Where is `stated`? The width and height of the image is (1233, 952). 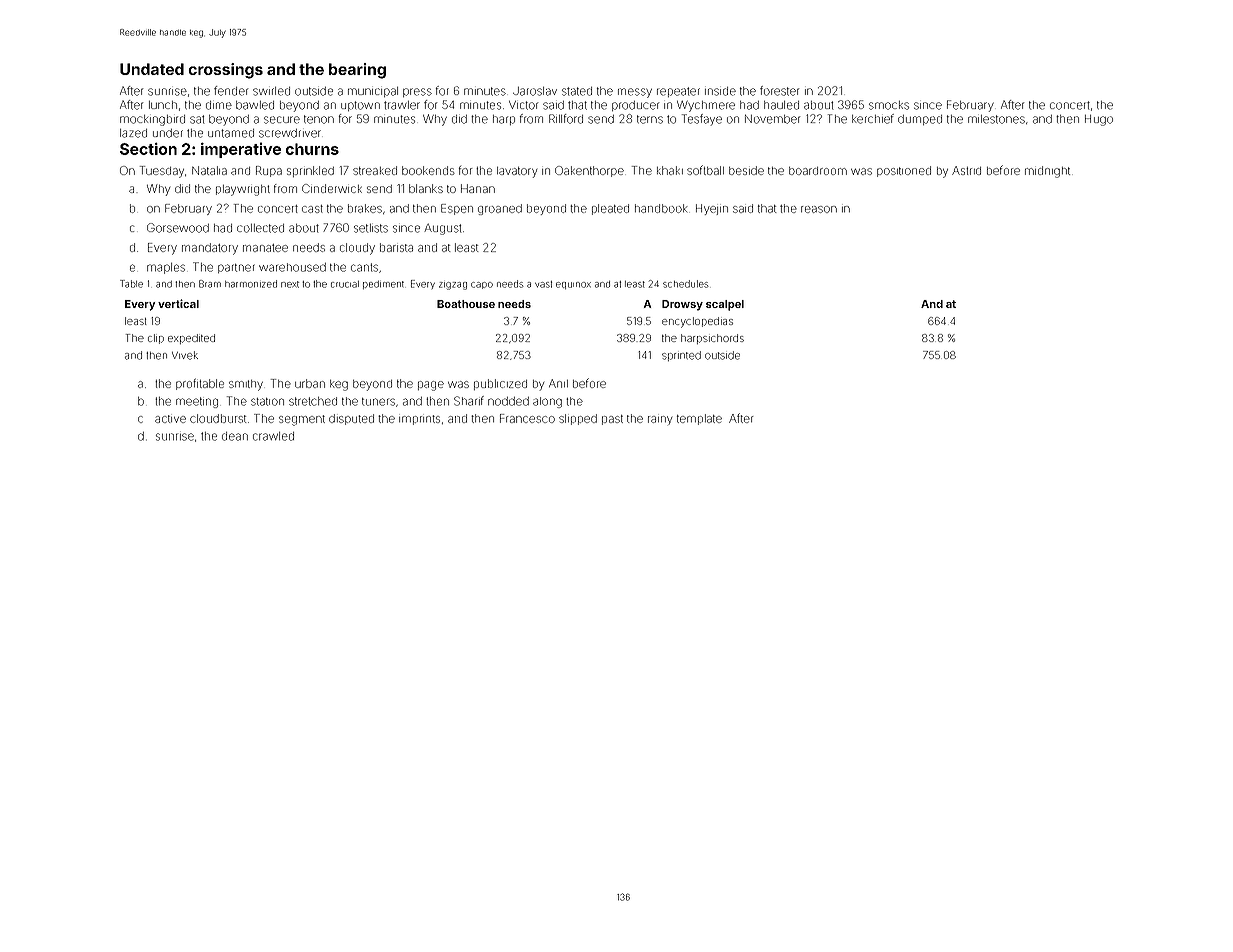
stated is located at coordinates (577, 91).
